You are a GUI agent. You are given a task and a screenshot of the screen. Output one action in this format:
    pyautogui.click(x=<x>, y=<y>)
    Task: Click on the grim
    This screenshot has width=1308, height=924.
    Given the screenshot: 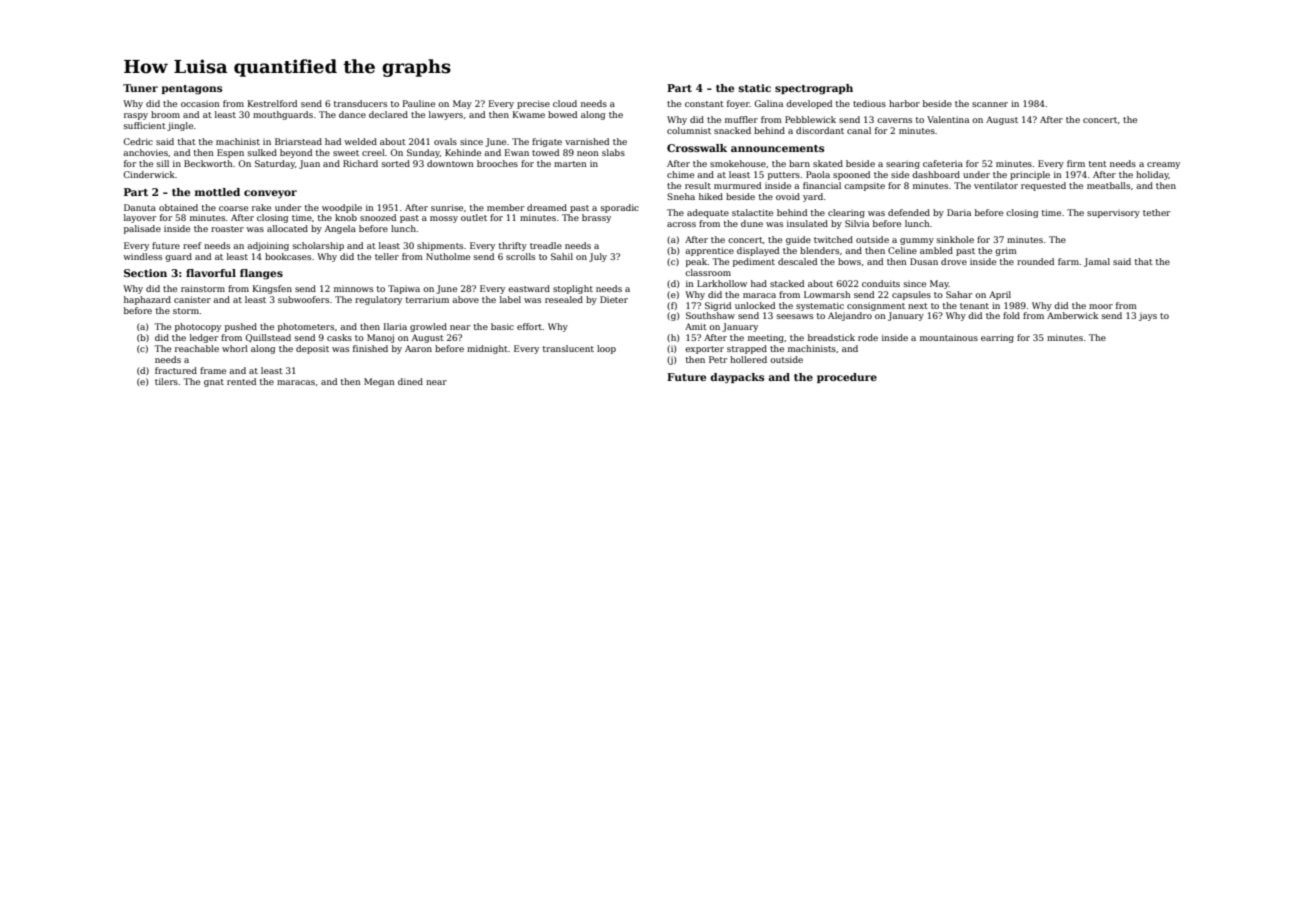 What is the action you would take?
    pyautogui.click(x=1006, y=251)
